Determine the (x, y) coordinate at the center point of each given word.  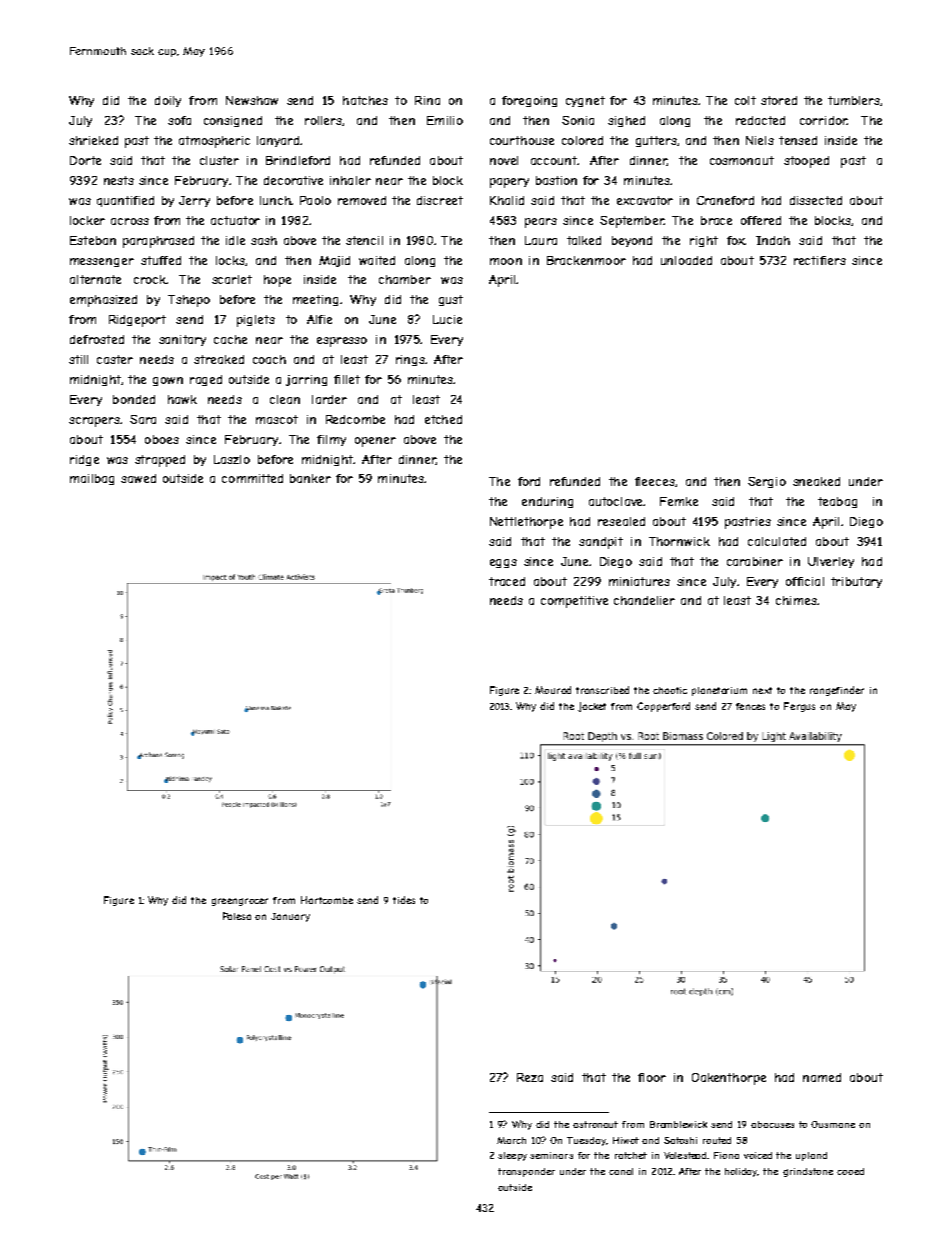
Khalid (507, 200)
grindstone (808, 1172)
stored (779, 100)
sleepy (512, 1156)
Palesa (237, 916)
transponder (526, 1172)
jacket (592, 707)
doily (168, 101)
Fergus (799, 707)
